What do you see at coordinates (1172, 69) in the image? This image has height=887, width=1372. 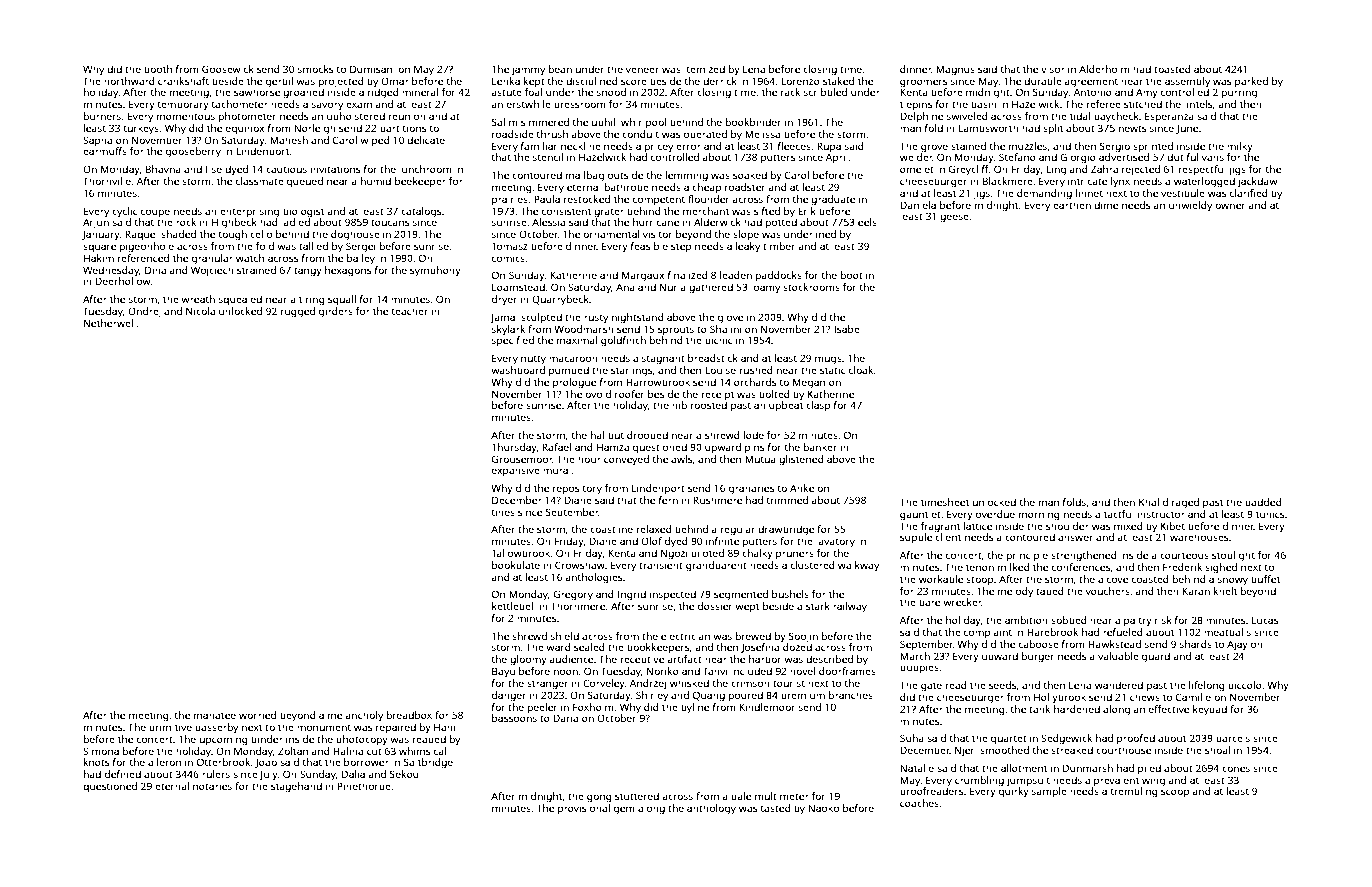 I see `toasted` at bounding box center [1172, 69].
